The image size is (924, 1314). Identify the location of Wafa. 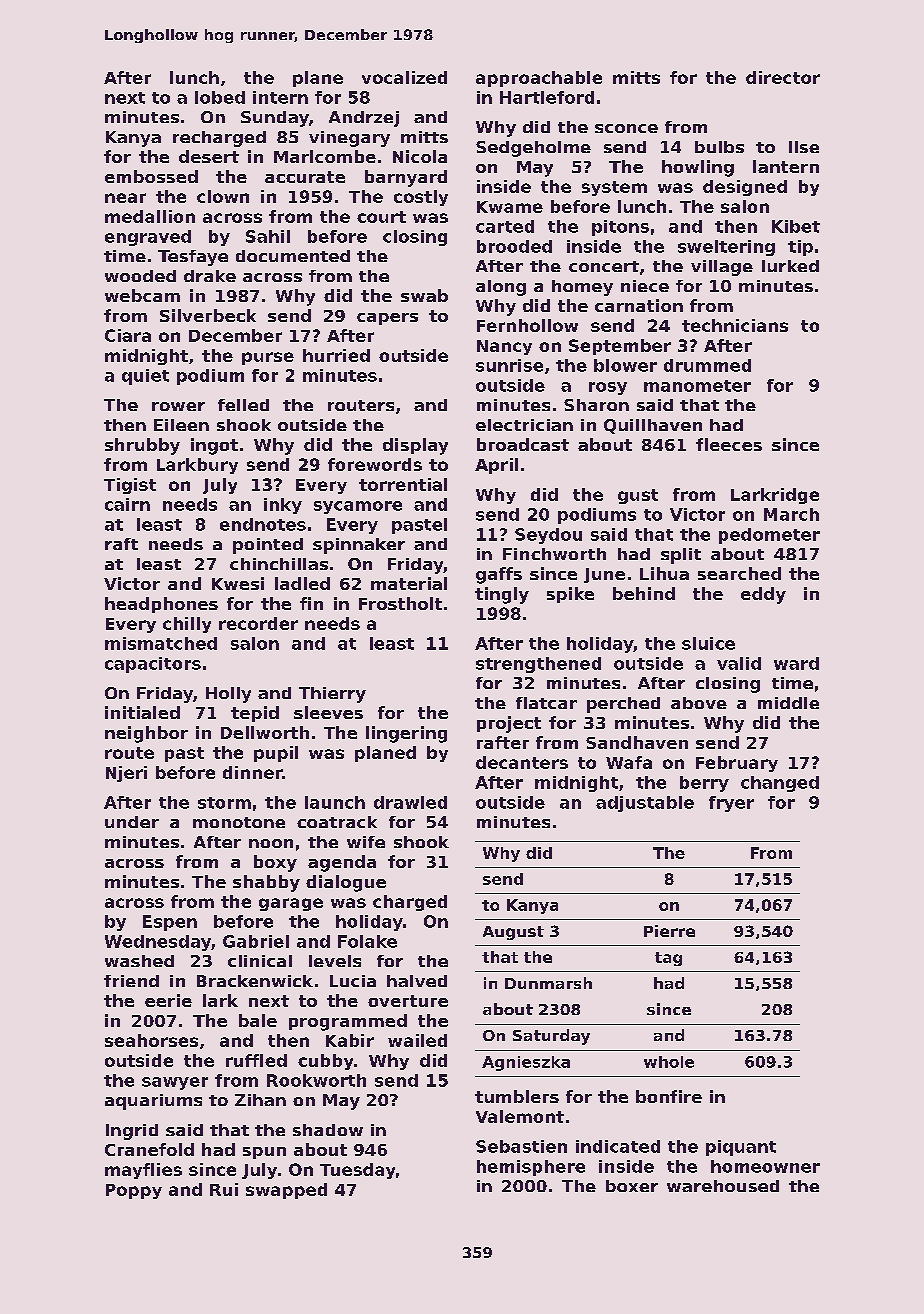
(629, 762).
